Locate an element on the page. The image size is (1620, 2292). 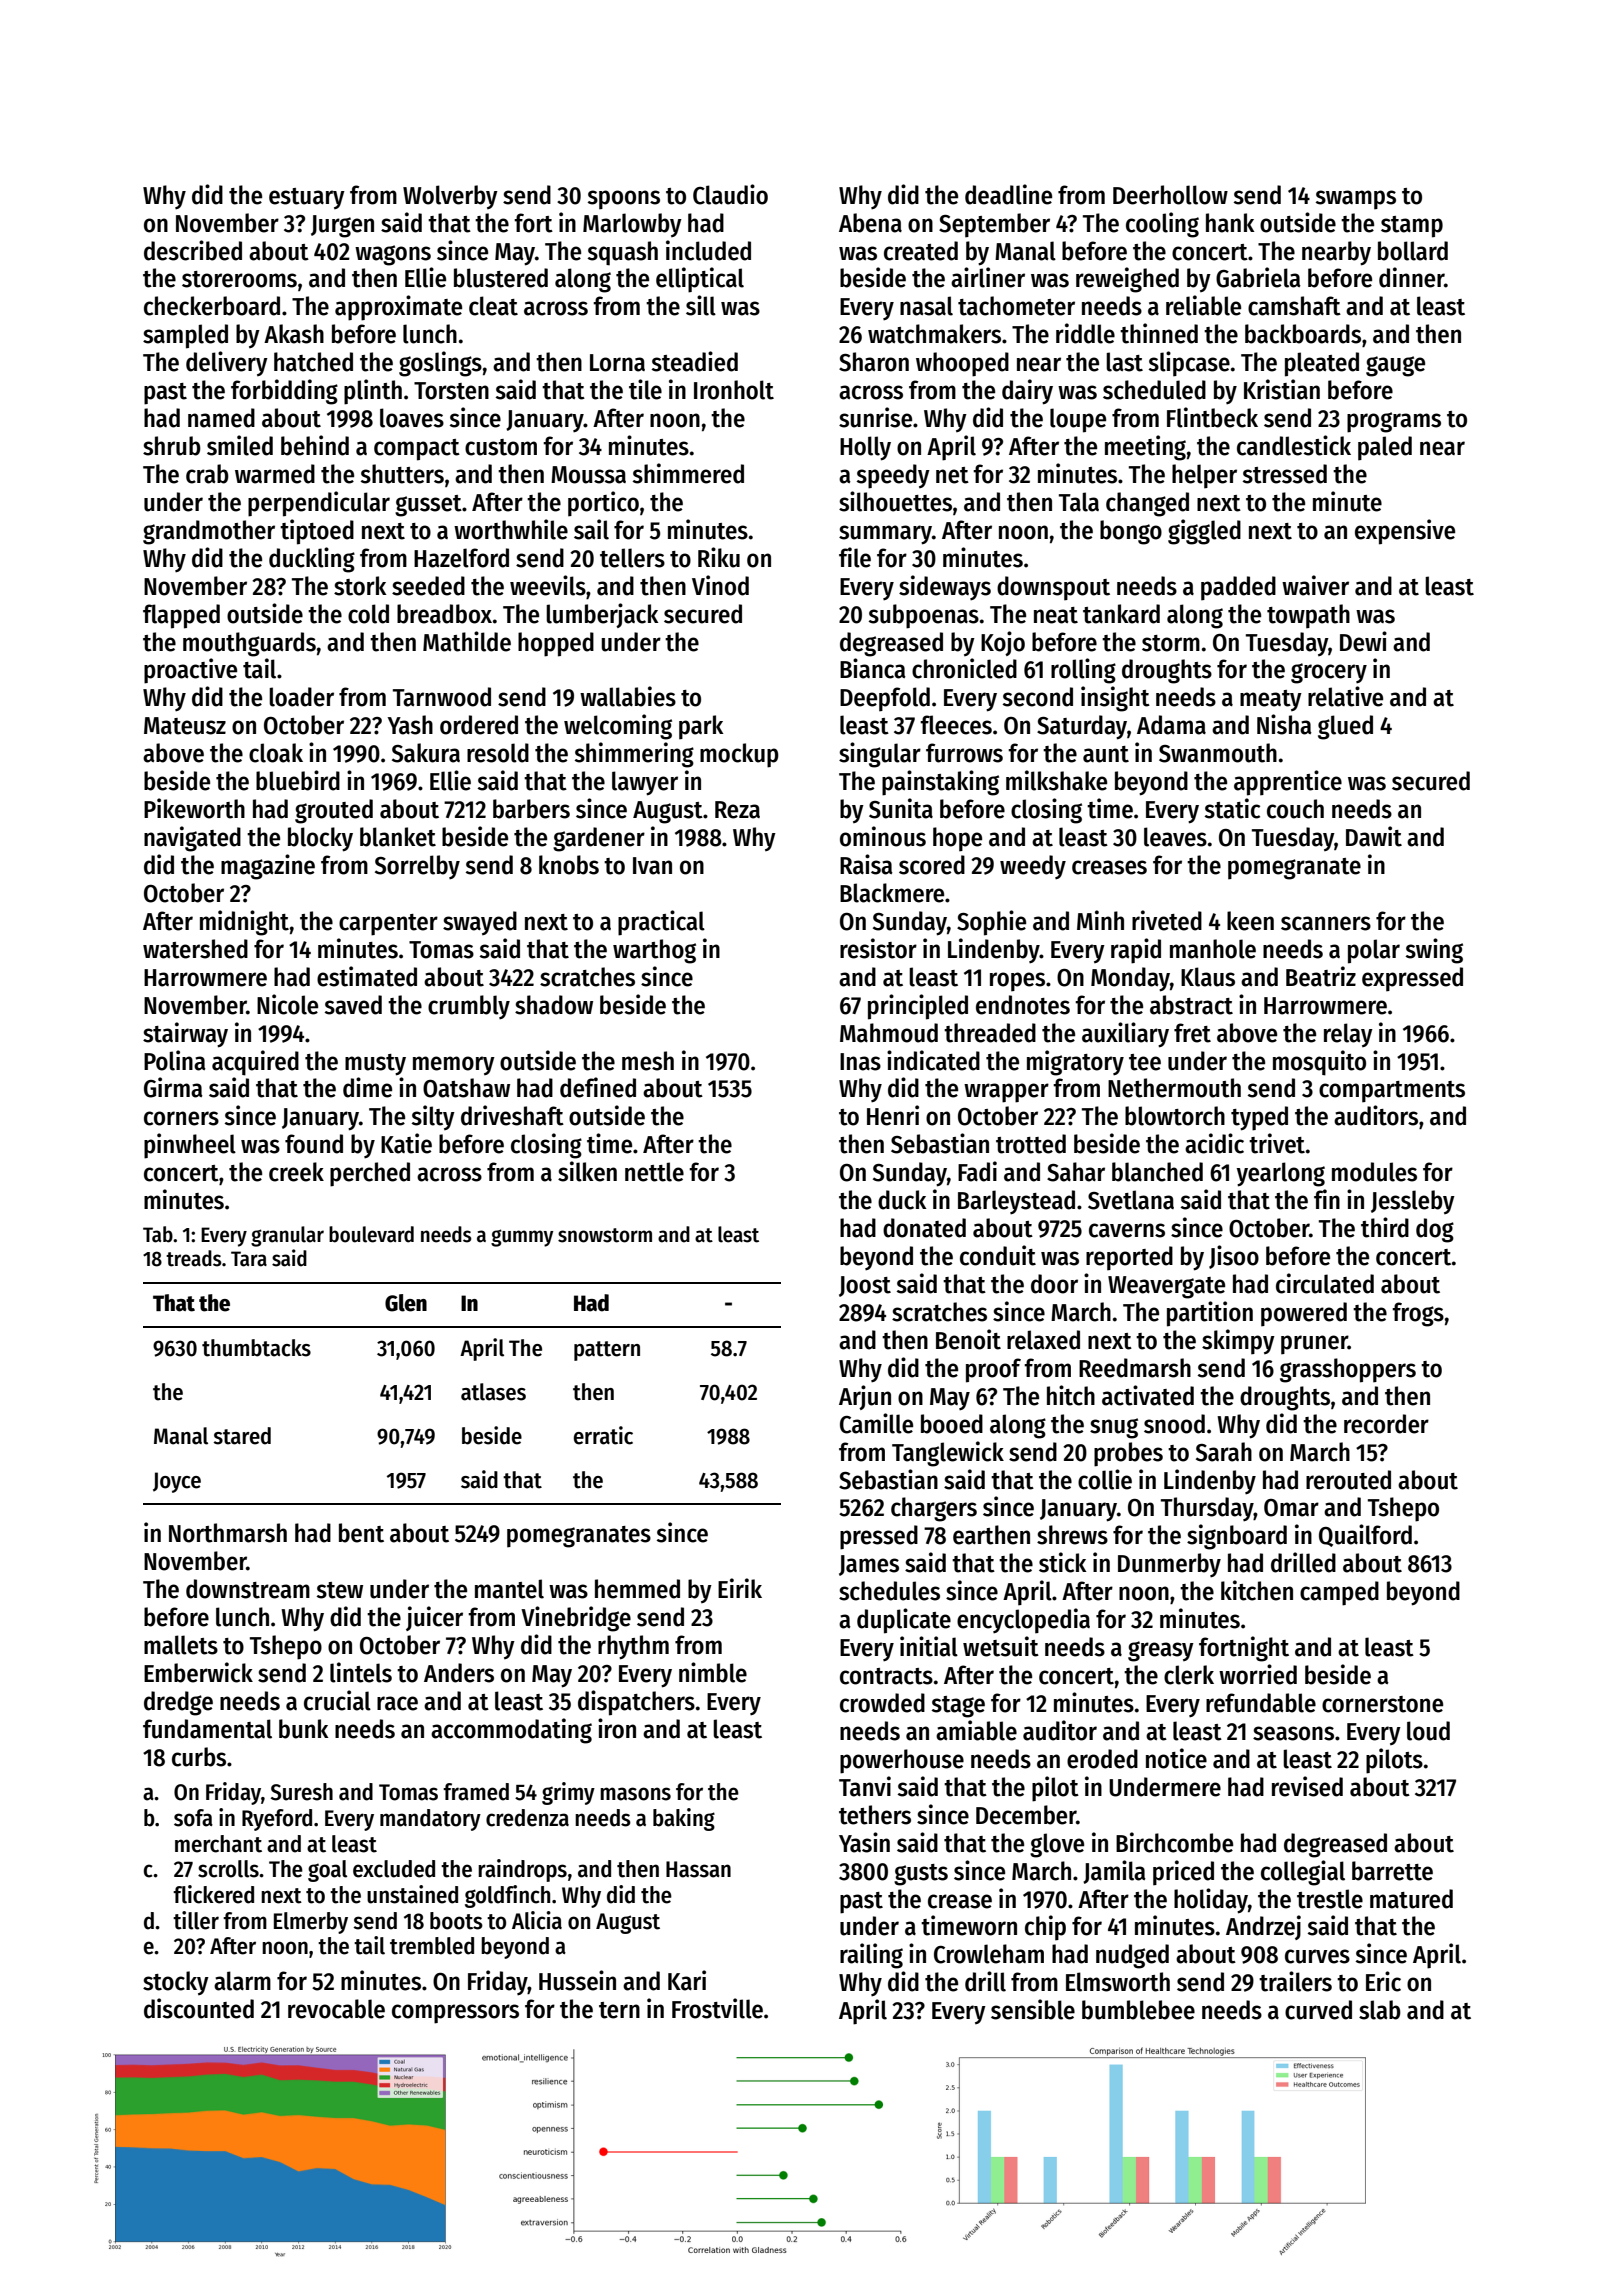
compact is located at coordinates (417, 450).
